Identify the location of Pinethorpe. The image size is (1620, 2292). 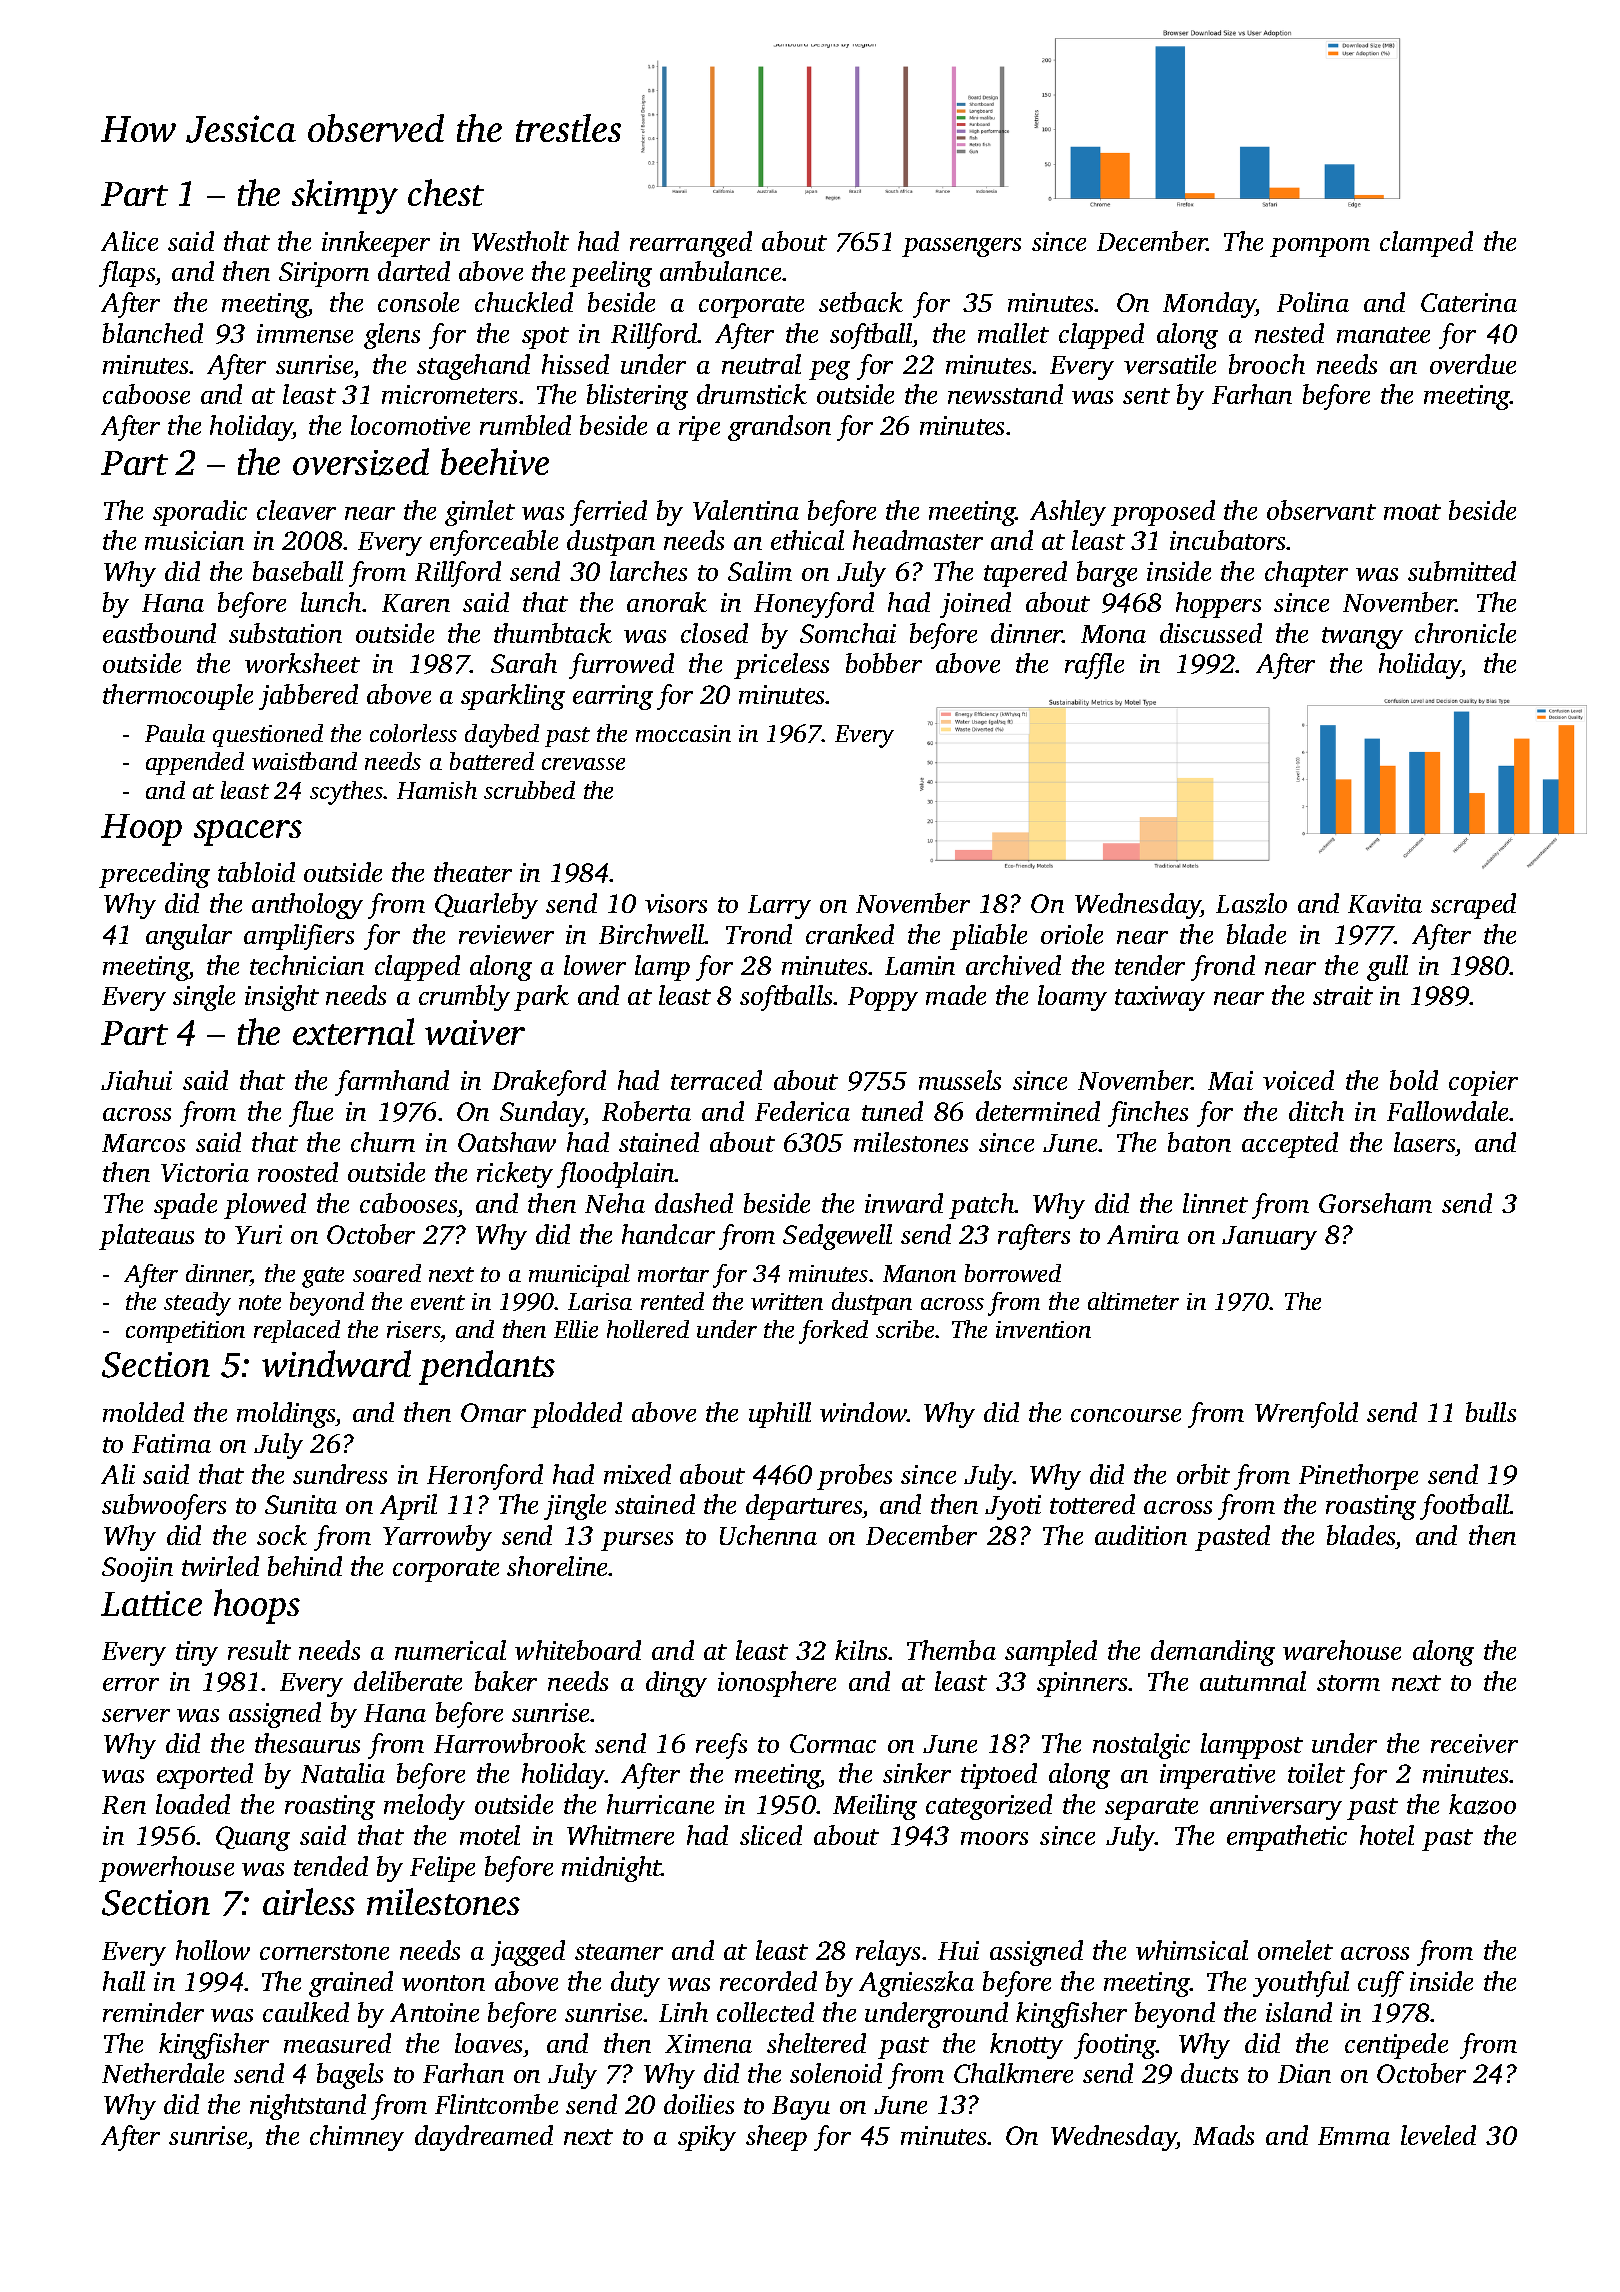
(1358, 1477).
